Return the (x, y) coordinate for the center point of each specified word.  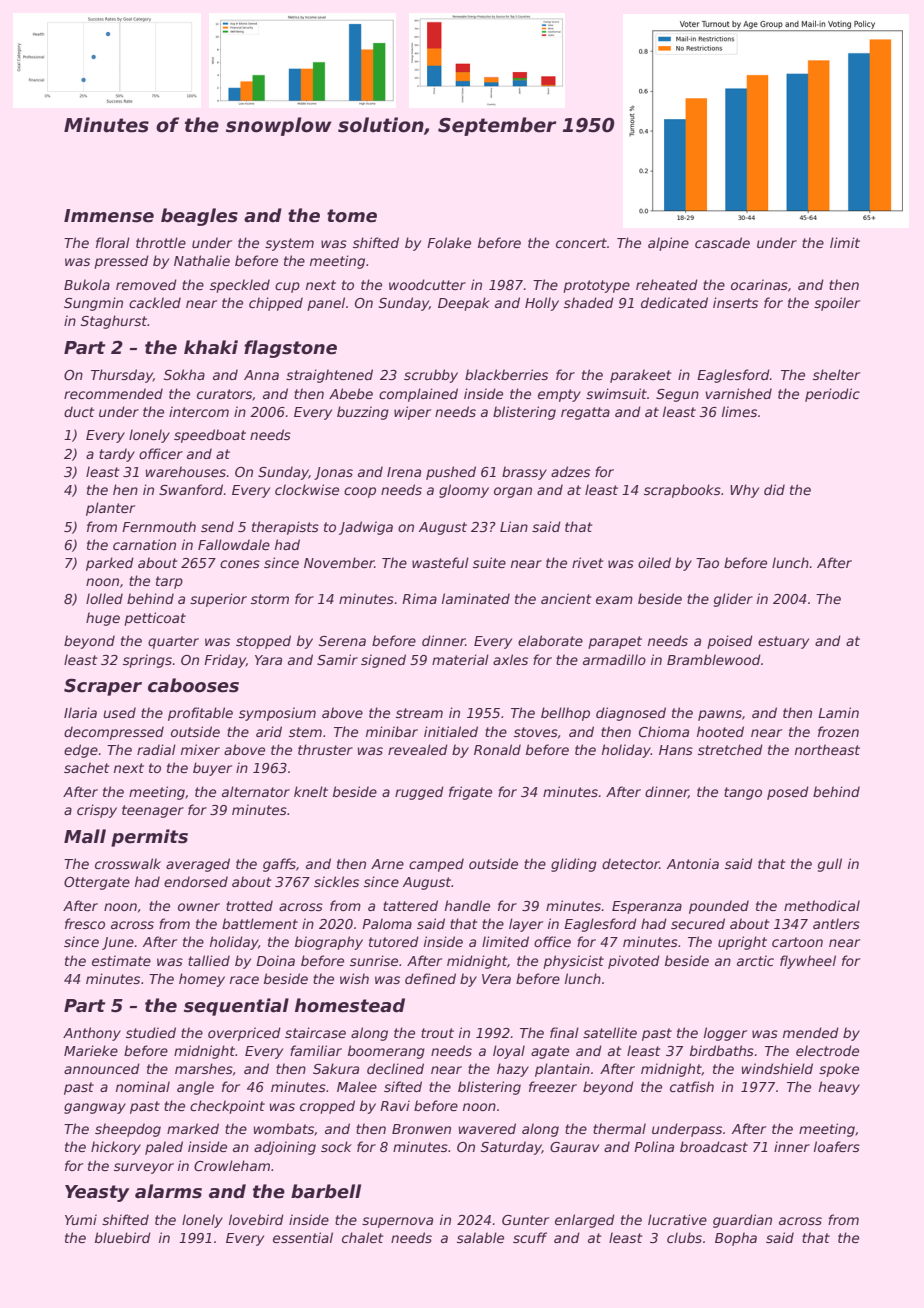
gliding (574, 865)
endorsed (196, 881)
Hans (676, 750)
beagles (199, 217)
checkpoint (227, 1107)
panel (326, 304)
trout (437, 1033)
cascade (722, 242)
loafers (837, 1146)
